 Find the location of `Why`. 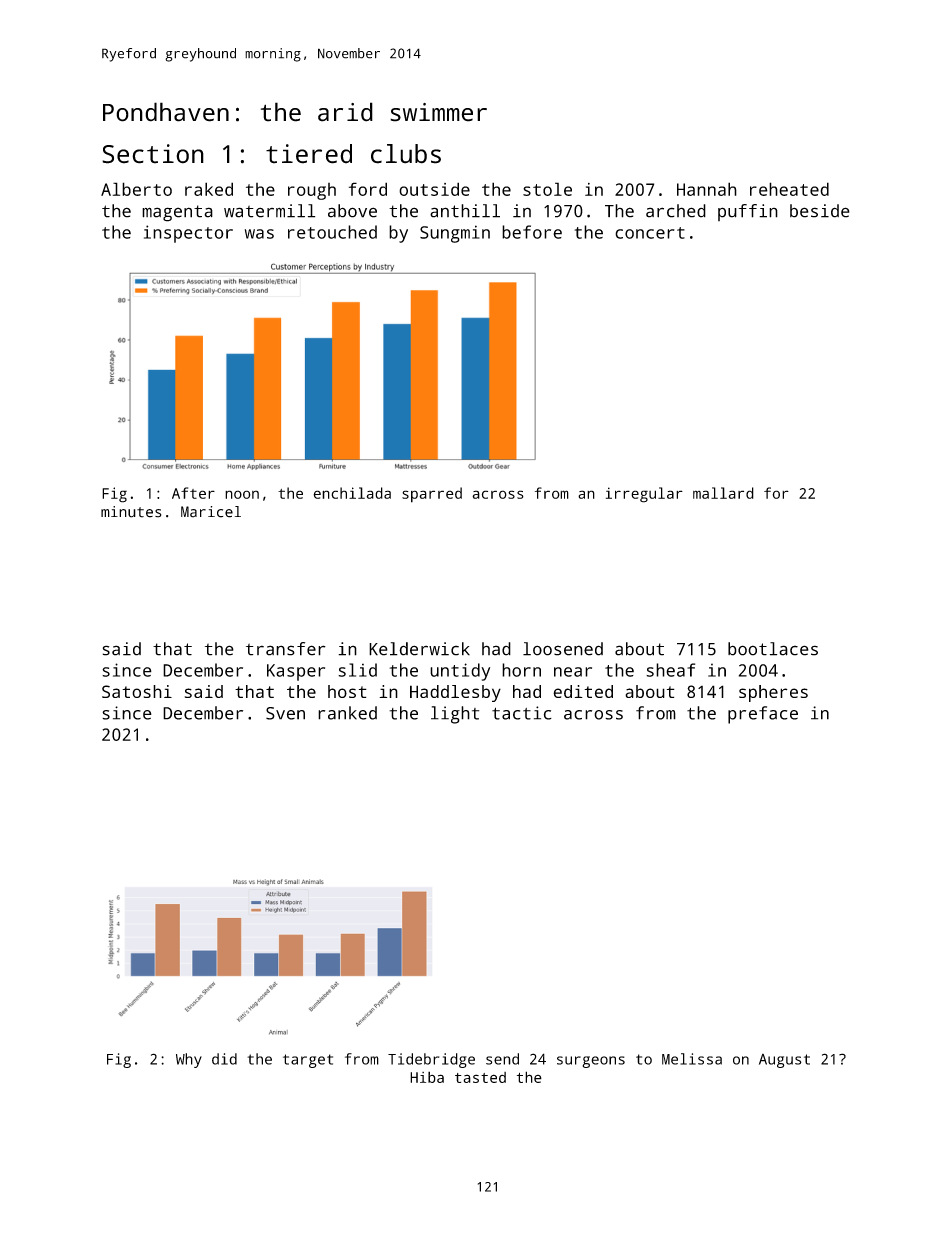

Why is located at coordinates (189, 1060).
